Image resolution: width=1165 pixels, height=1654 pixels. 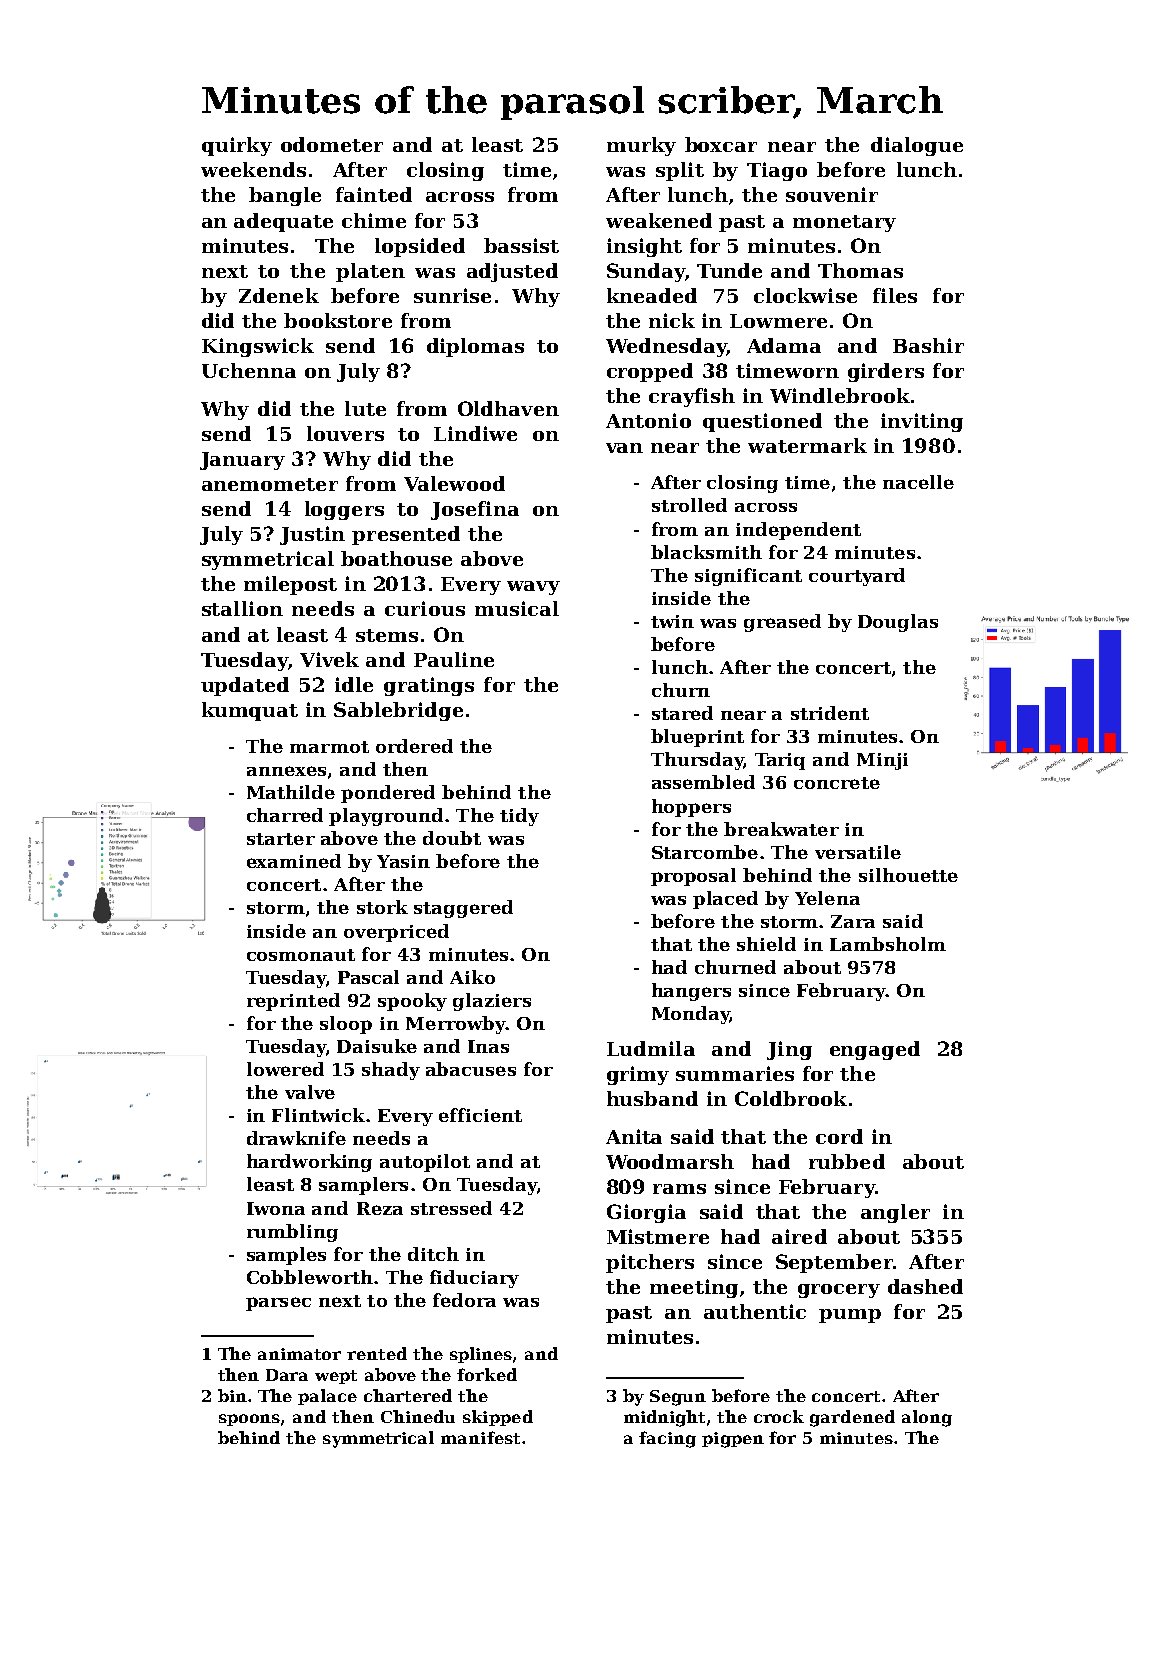 I want to click on Coldbrook, so click(x=791, y=1098).
